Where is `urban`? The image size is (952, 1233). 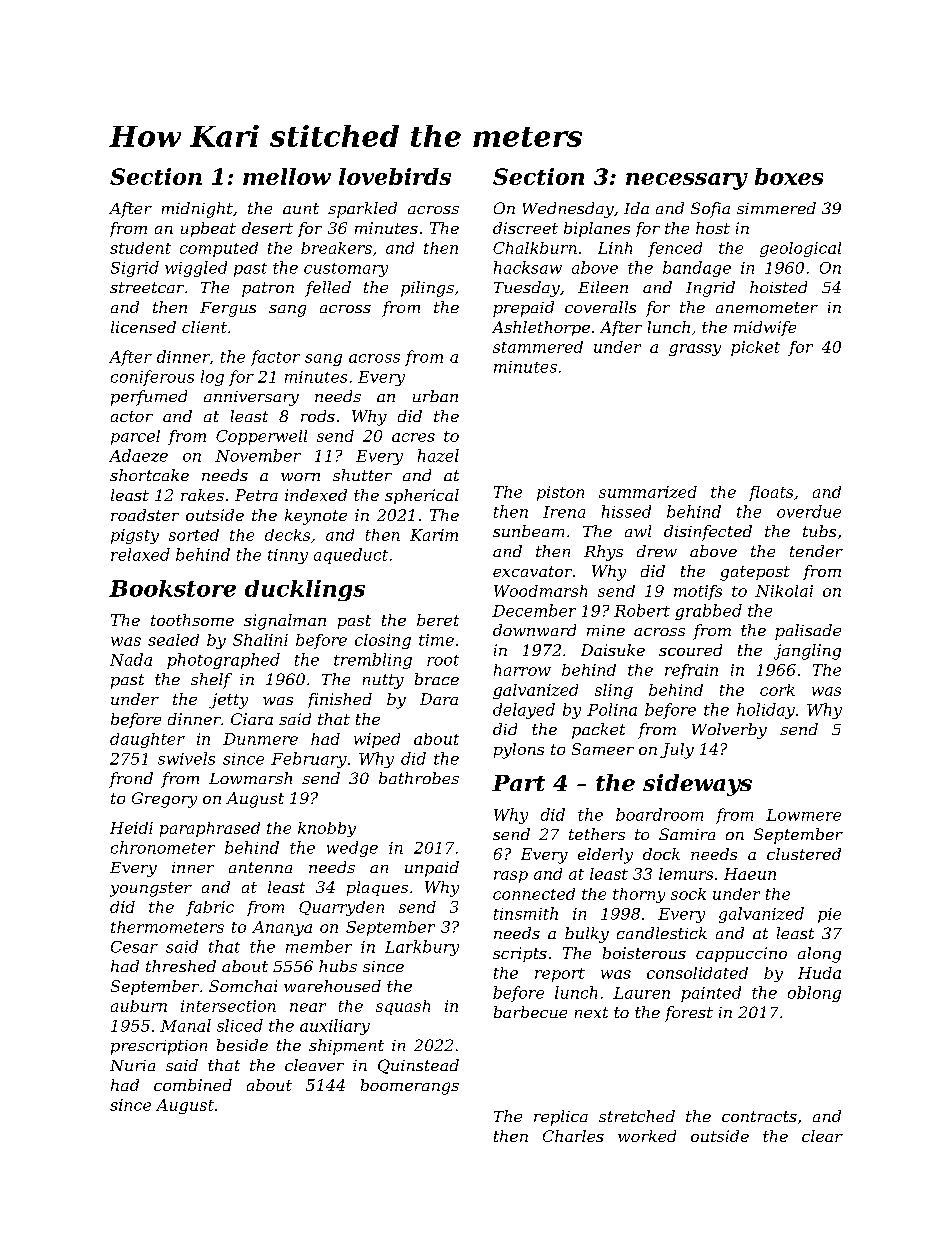 urban is located at coordinates (435, 396).
